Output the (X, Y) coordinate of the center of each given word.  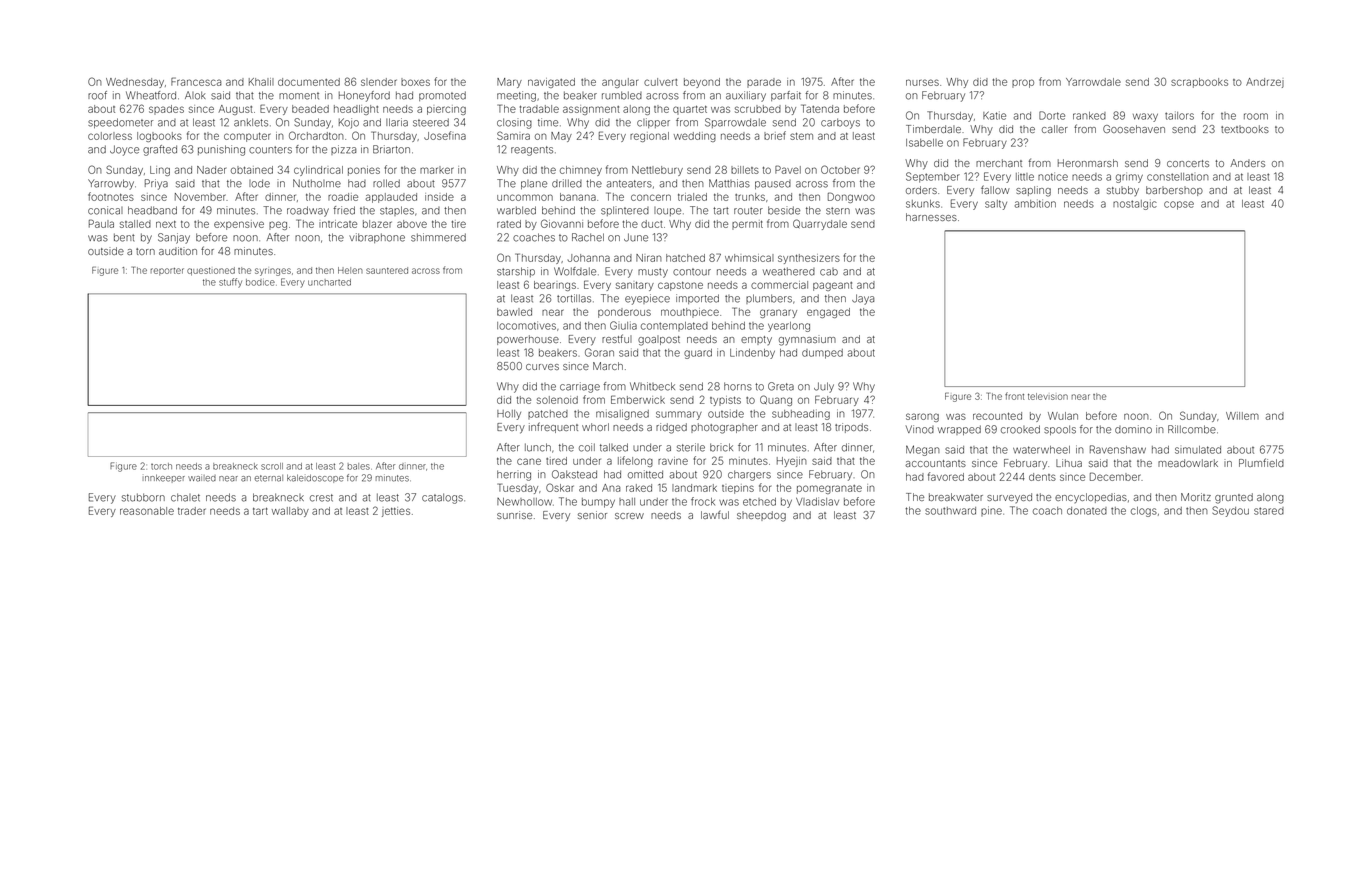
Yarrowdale (1093, 82)
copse (1179, 205)
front (1014, 396)
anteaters (629, 184)
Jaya (863, 299)
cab (829, 272)
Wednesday (135, 83)
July (824, 387)
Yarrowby (111, 184)
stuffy (230, 283)
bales (359, 466)
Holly (509, 415)
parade (764, 83)
